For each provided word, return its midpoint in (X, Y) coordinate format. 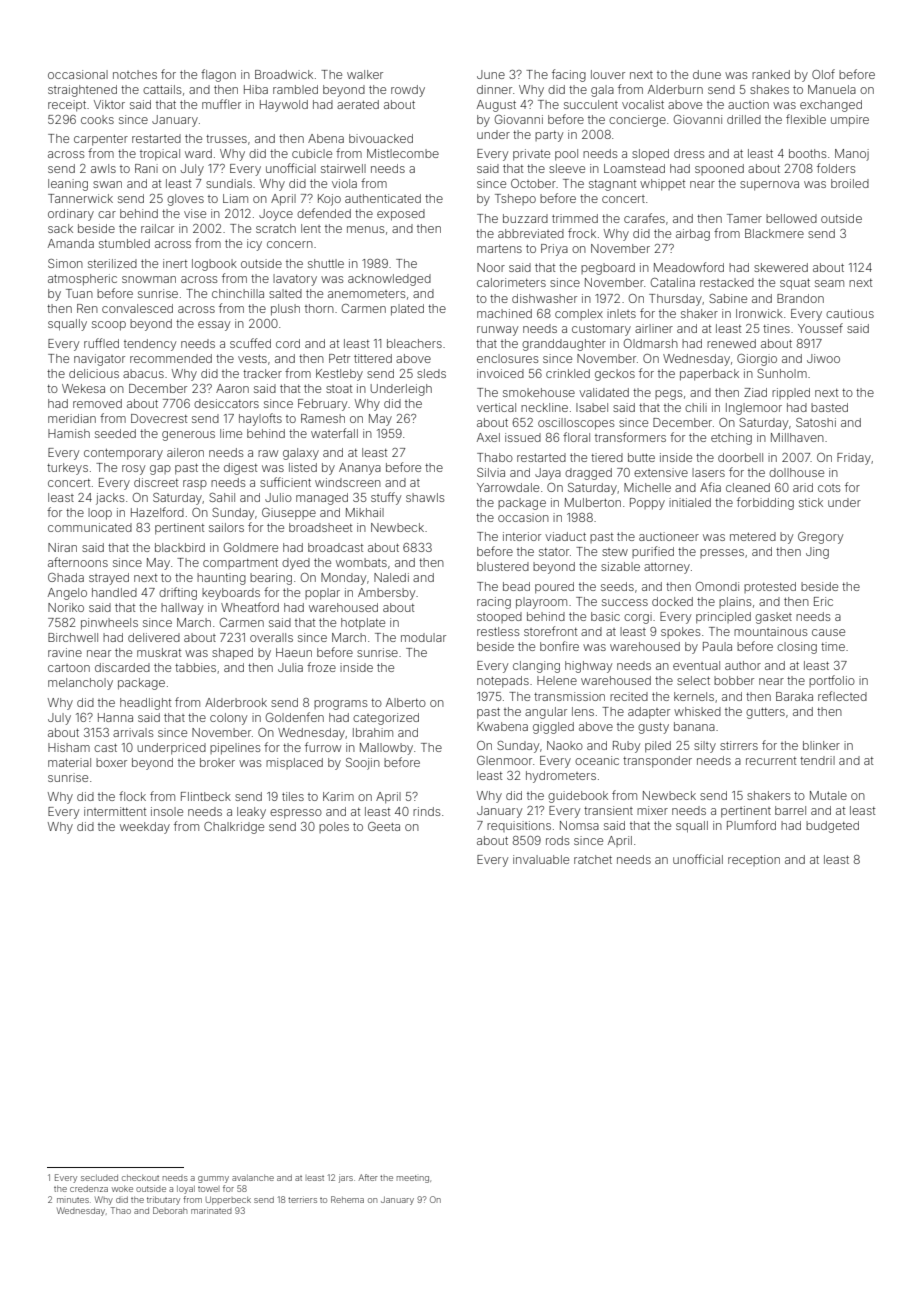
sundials (229, 183)
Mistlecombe (403, 153)
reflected (842, 696)
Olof (823, 74)
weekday (145, 828)
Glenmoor (504, 760)
